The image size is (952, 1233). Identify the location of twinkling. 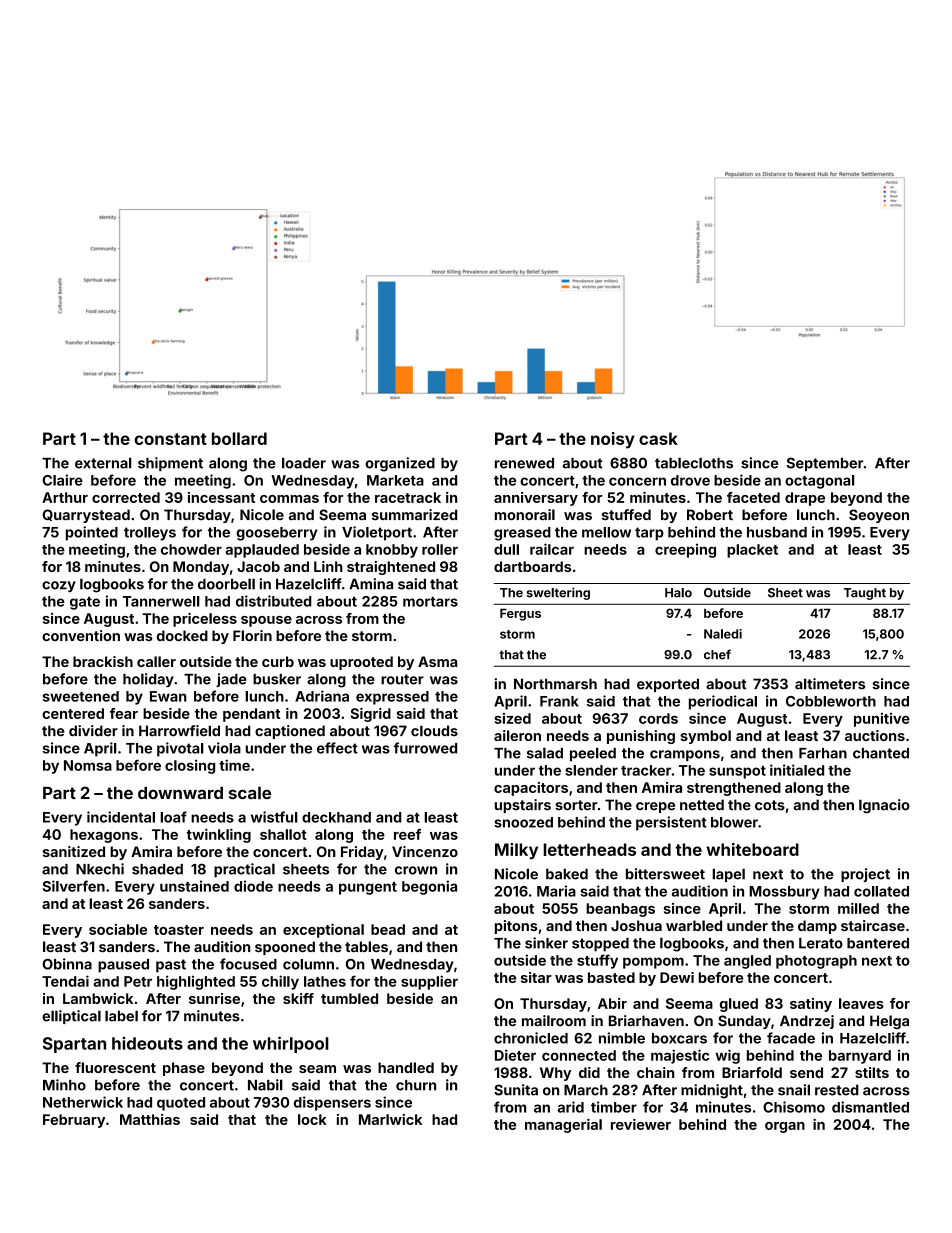
(218, 835).
